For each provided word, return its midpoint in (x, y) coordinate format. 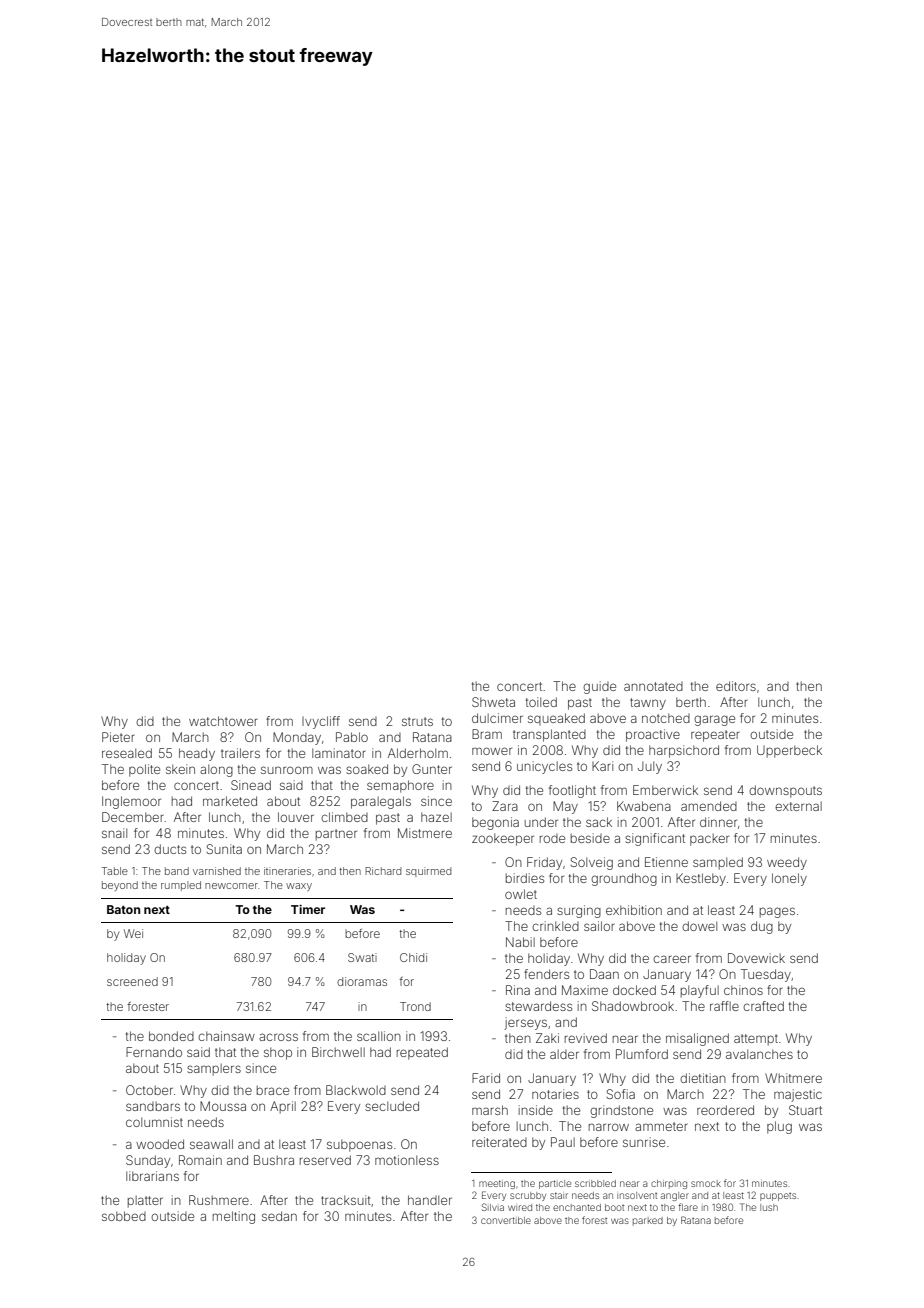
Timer (308, 909)
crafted (763, 1006)
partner (336, 835)
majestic (798, 1095)
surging (579, 911)
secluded (392, 1106)
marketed (230, 801)
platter (145, 1201)
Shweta (493, 702)
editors (736, 686)
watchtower (223, 721)
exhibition (634, 910)
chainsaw (226, 1036)
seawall (211, 1144)
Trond (415, 1006)
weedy (787, 863)
